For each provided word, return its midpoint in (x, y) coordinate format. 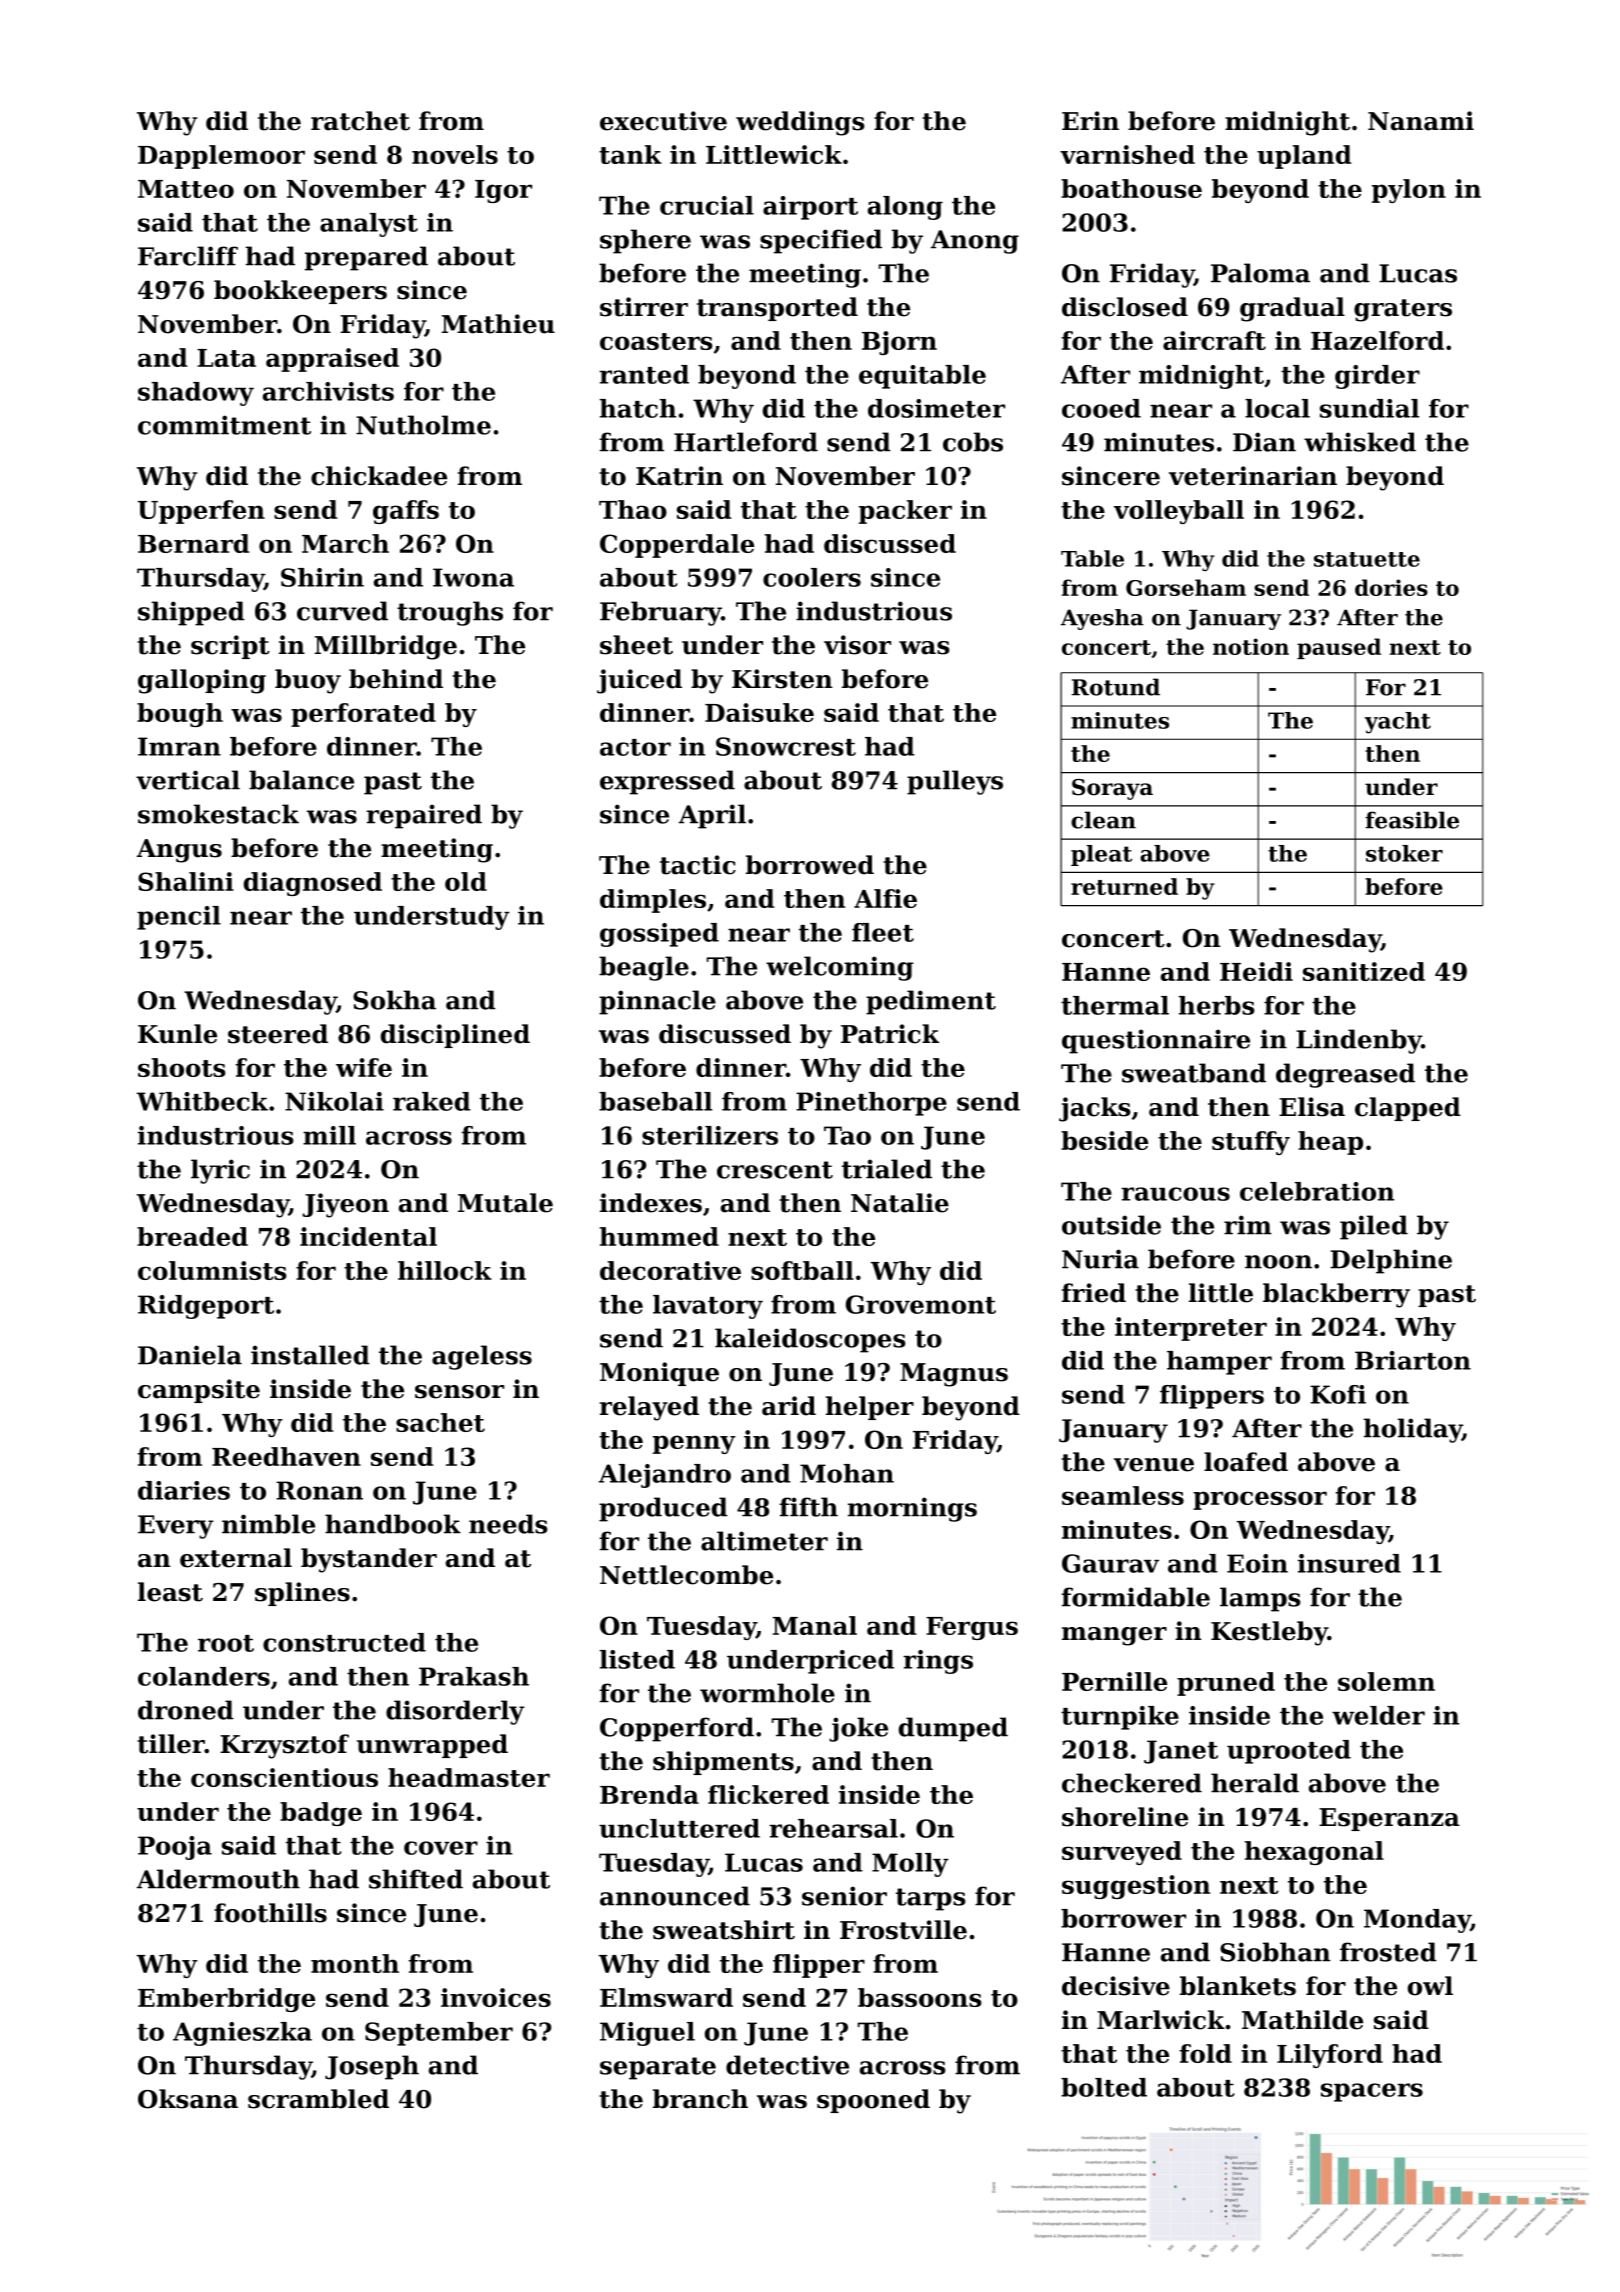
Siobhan (1275, 1952)
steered (278, 1034)
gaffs (406, 512)
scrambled (318, 2099)
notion (1251, 646)
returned (1124, 886)
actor (635, 747)
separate (658, 2068)
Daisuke (759, 712)
